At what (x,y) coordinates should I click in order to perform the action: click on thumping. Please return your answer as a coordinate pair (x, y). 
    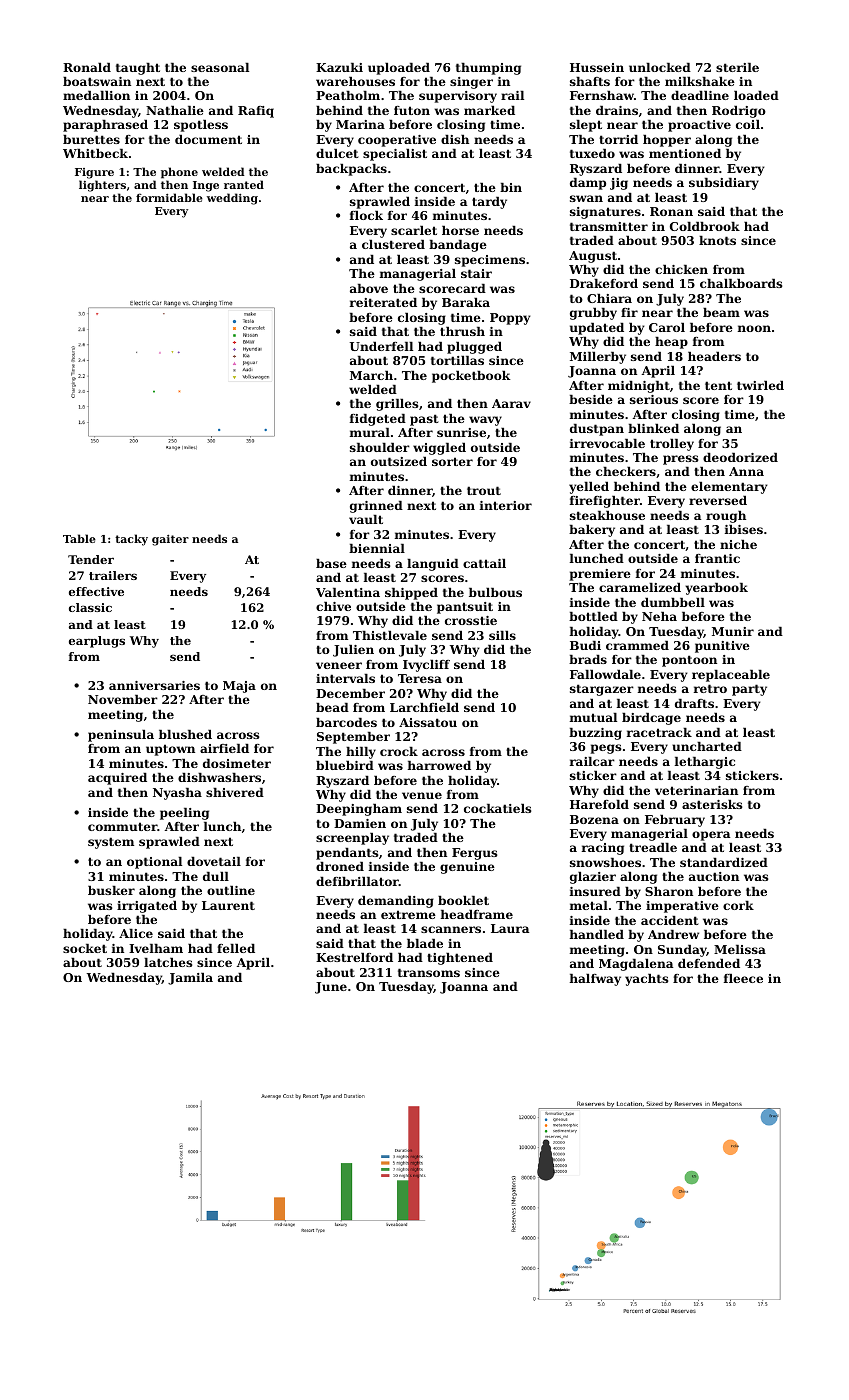
    Looking at the image, I should click on (488, 69).
